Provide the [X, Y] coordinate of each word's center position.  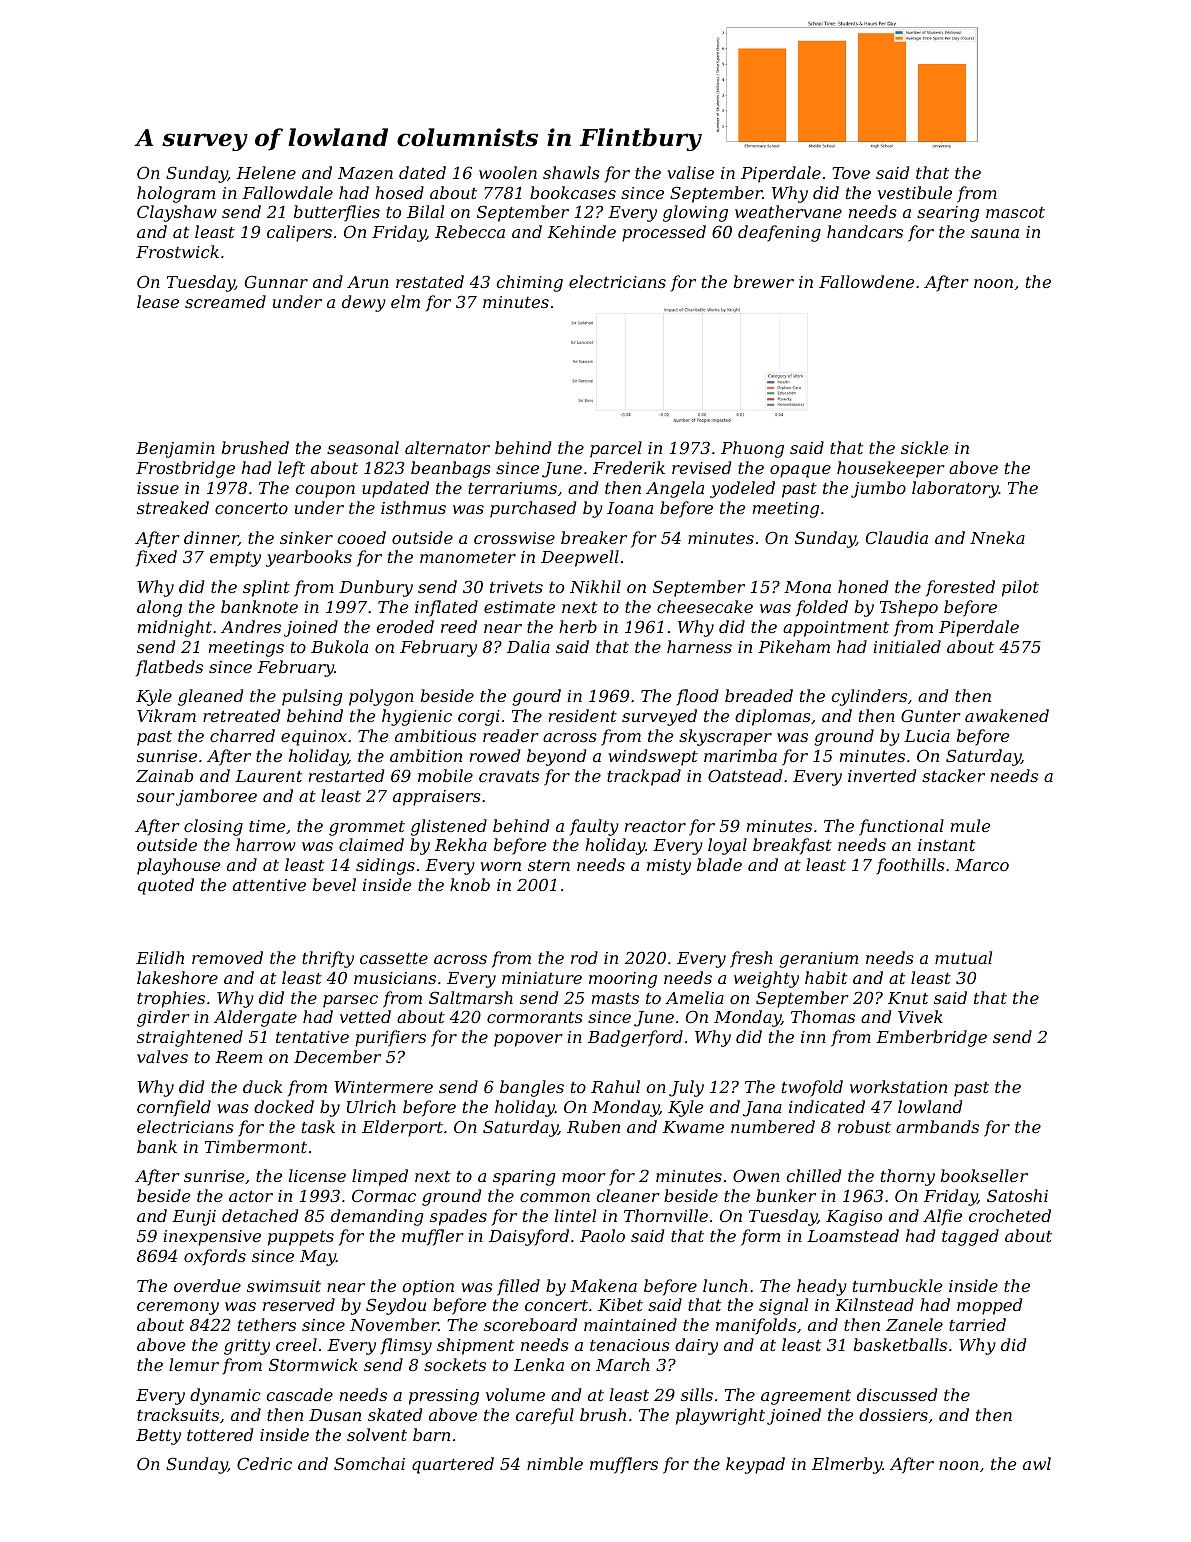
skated [395, 1414]
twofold [812, 1088]
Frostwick [177, 251]
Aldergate [255, 1018]
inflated [446, 608]
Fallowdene [867, 281]
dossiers [893, 1414]
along [159, 608]
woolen [508, 172]
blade [719, 864]
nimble [555, 1463]
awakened [1007, 715]
